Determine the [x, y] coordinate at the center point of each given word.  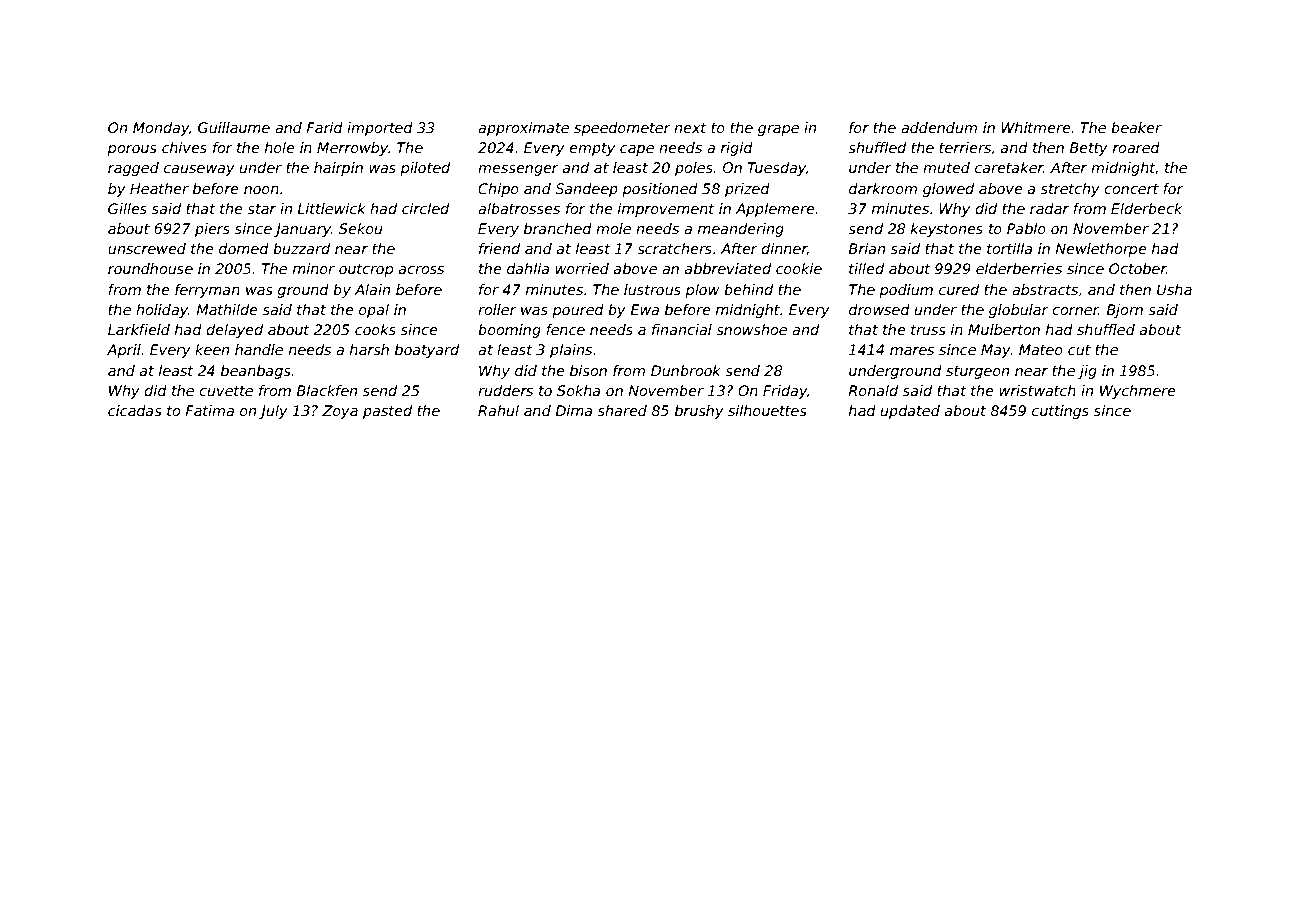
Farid [324, 127]
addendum [939, 127]
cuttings [1060, 412]
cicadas [135, 410]
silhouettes [767, 410]
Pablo [1026, 228]
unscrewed [147, 248]
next [690, 128]
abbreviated [728, 268]
